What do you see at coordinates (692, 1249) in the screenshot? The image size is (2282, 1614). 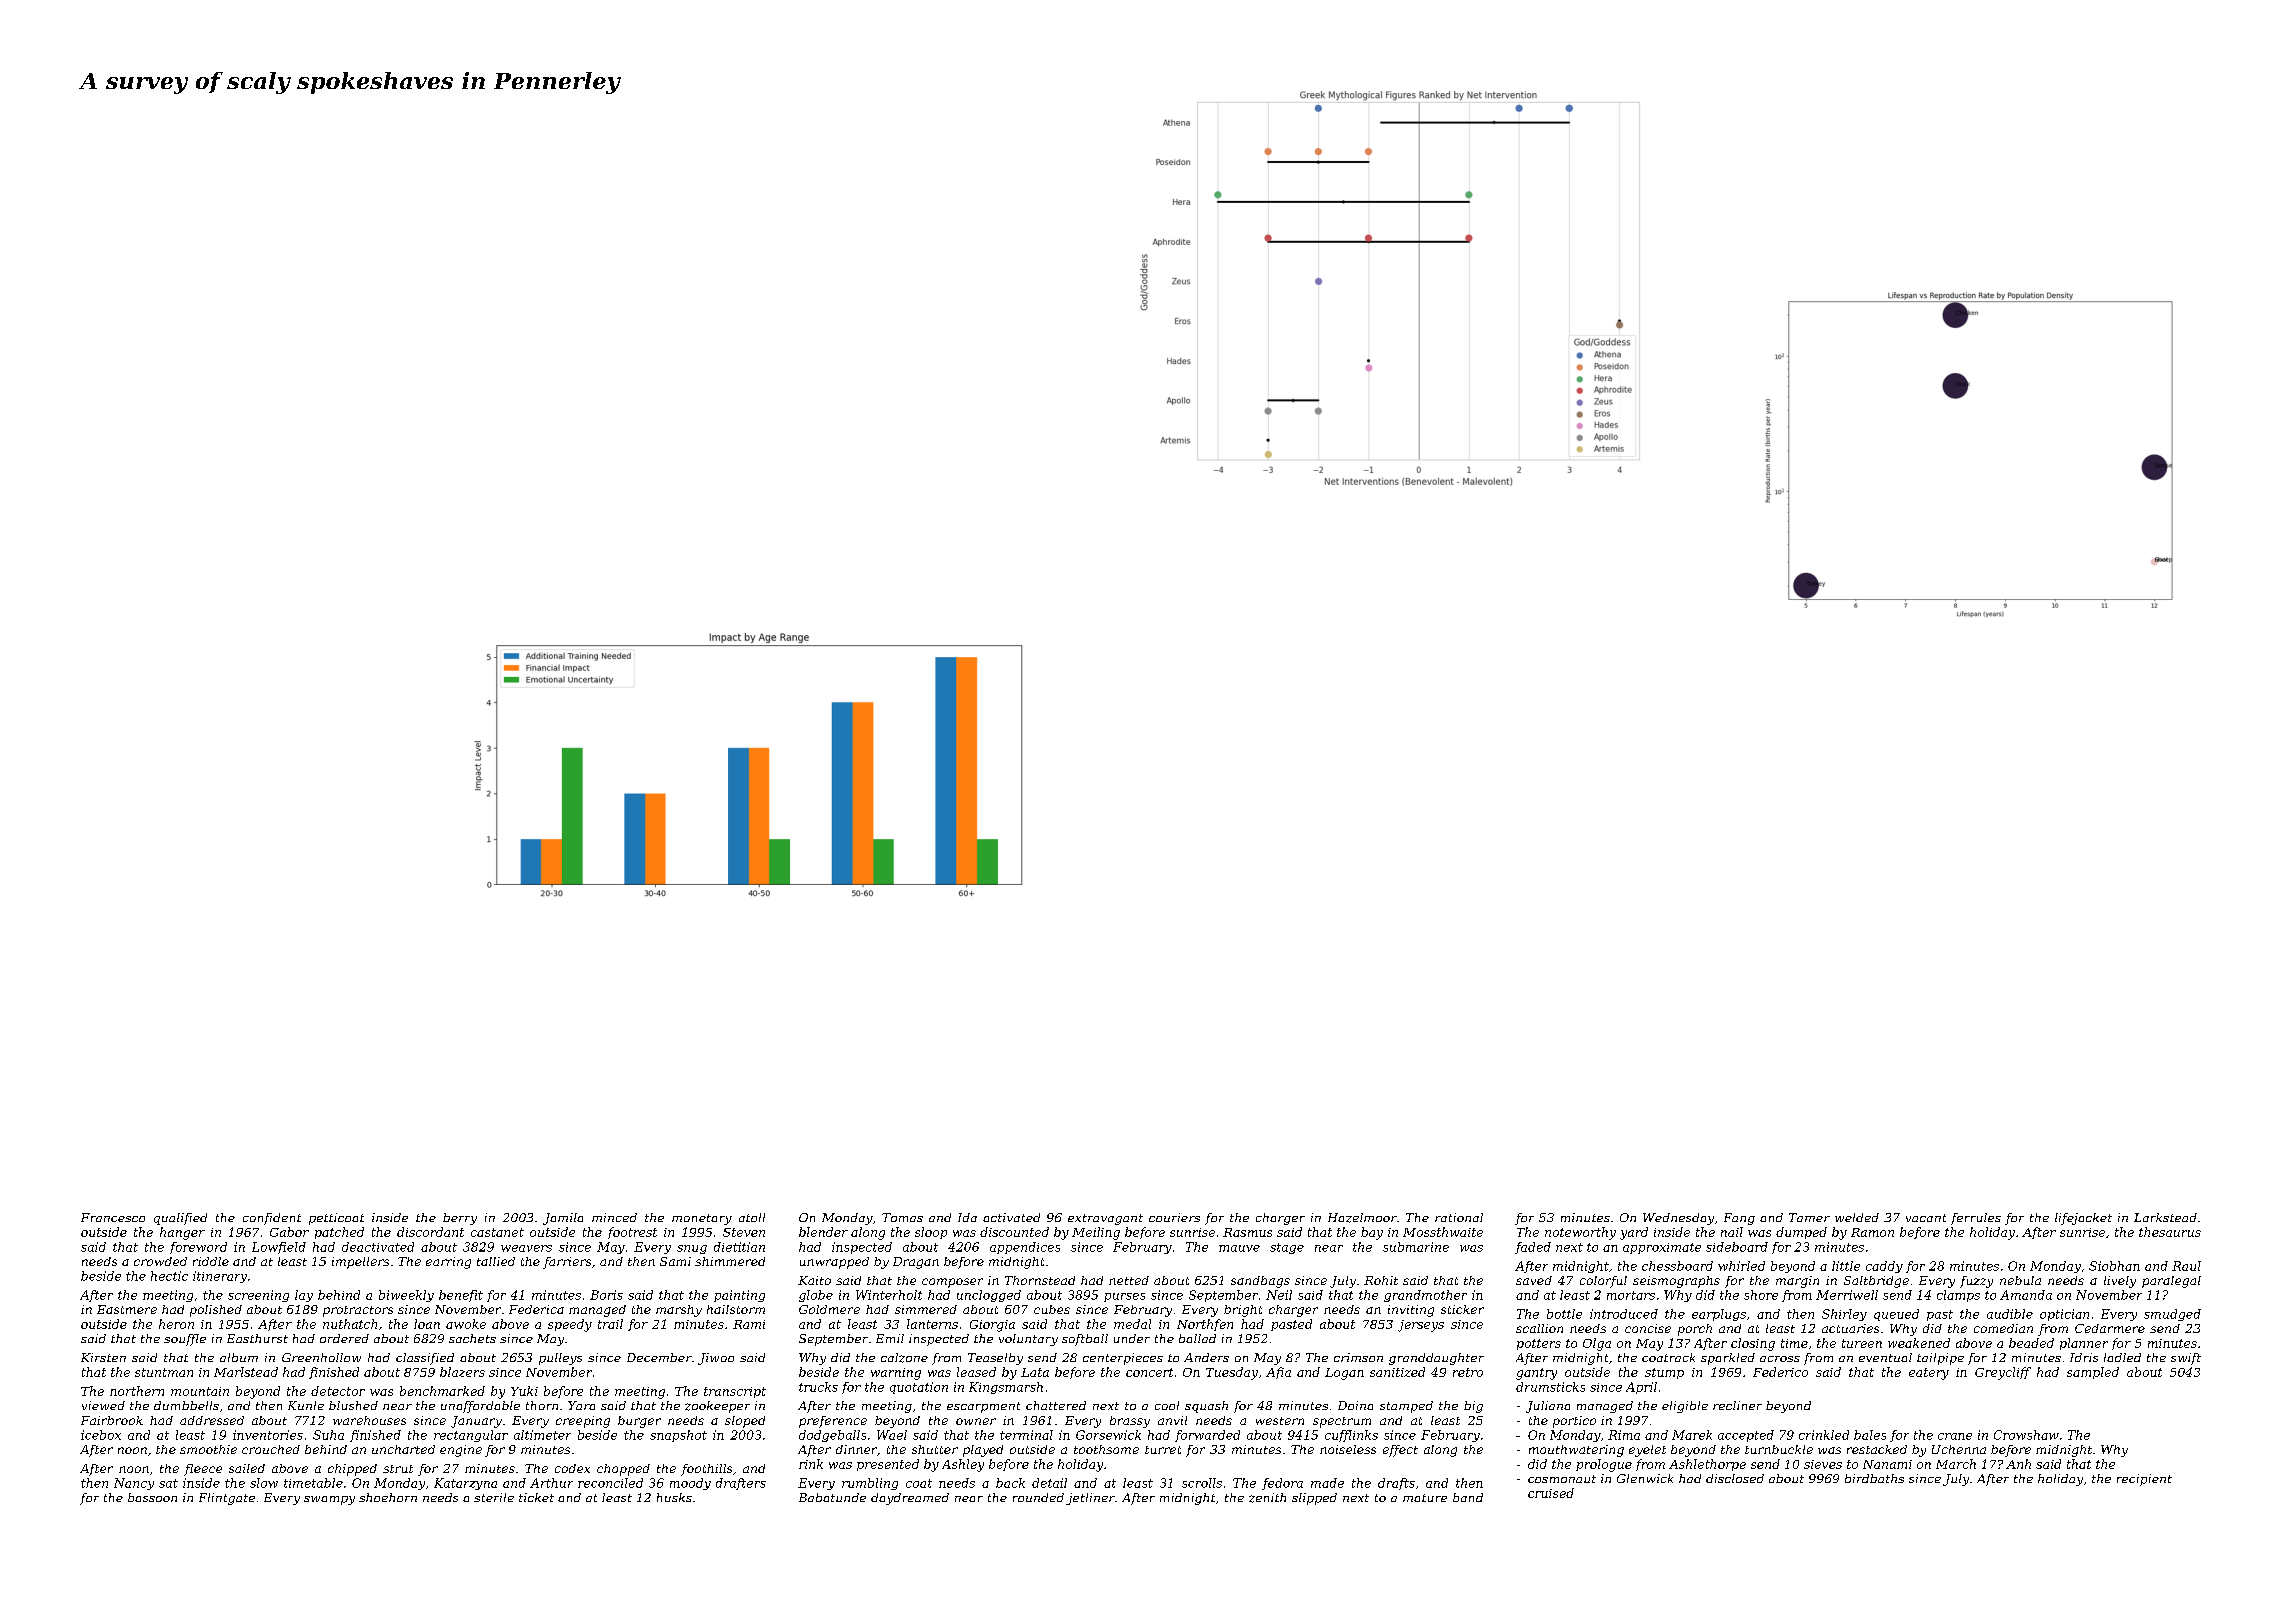 I see `snug` at bounding box center [692, 1249].
